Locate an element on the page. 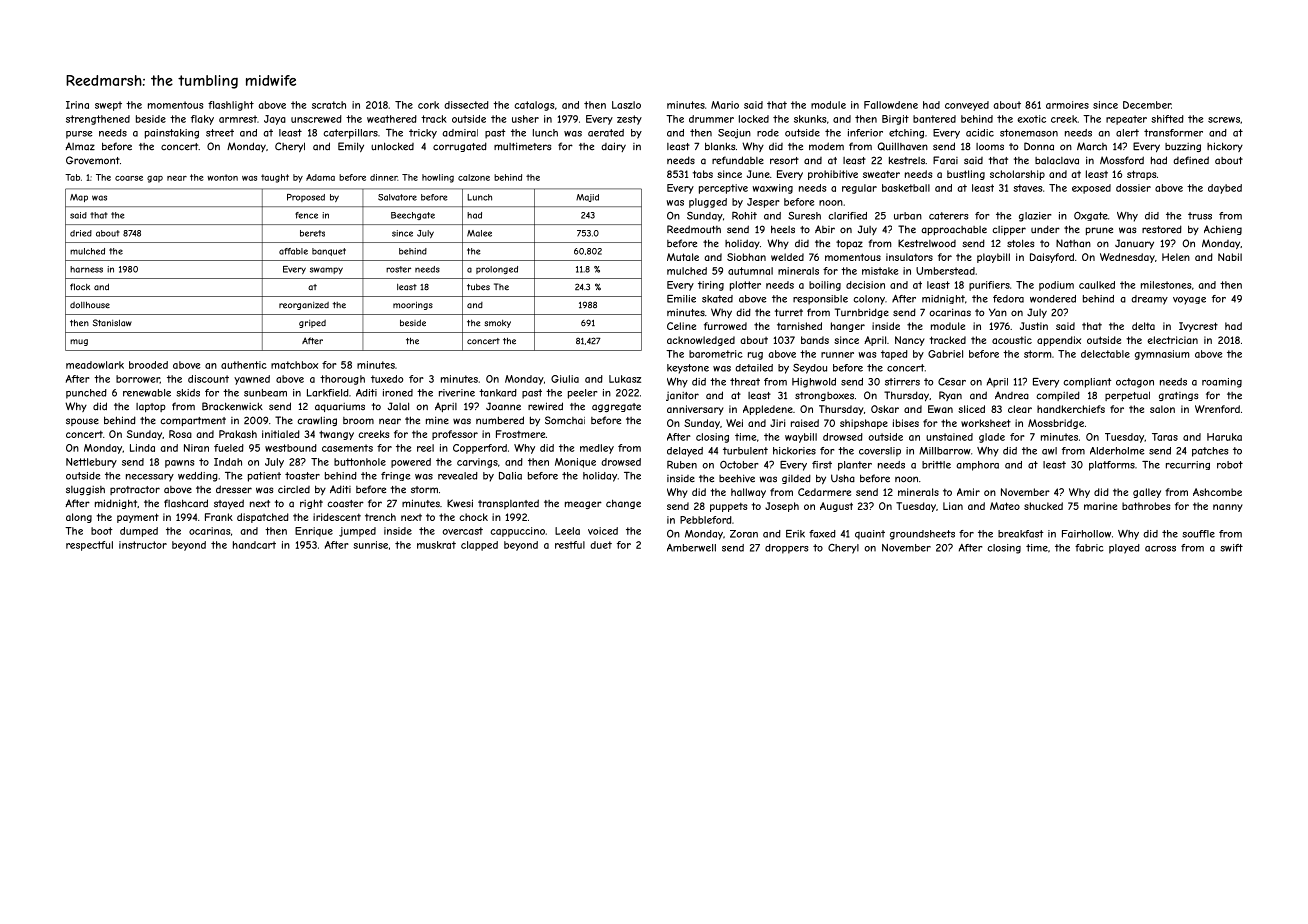 The image size is (1308, 924). affable is located at coordinates (293, 251).
